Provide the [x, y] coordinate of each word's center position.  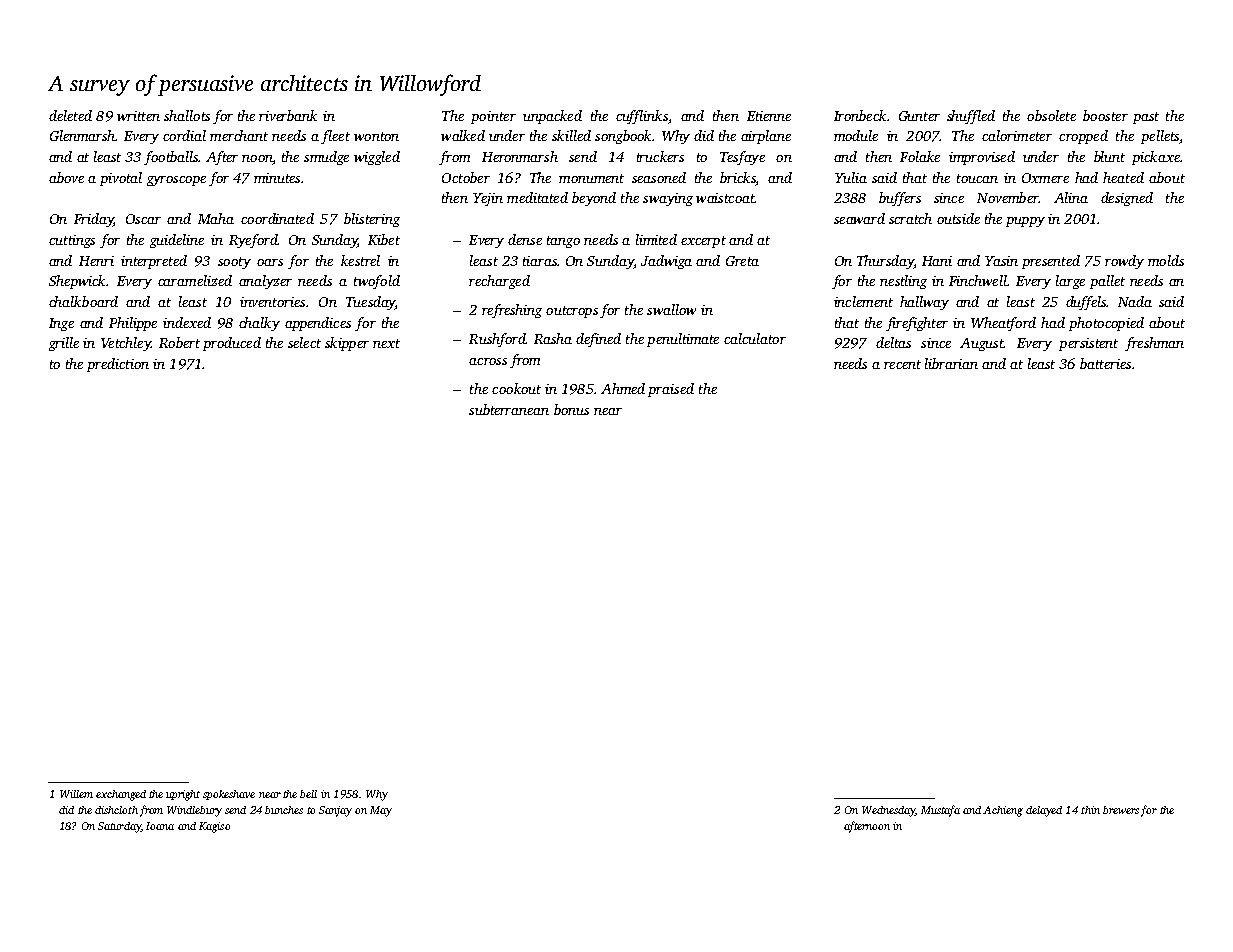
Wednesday [888, 811]
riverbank [288, 115]
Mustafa [940, 811]
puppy [1025, 222]
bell [308, 794]
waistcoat [725, 198]
